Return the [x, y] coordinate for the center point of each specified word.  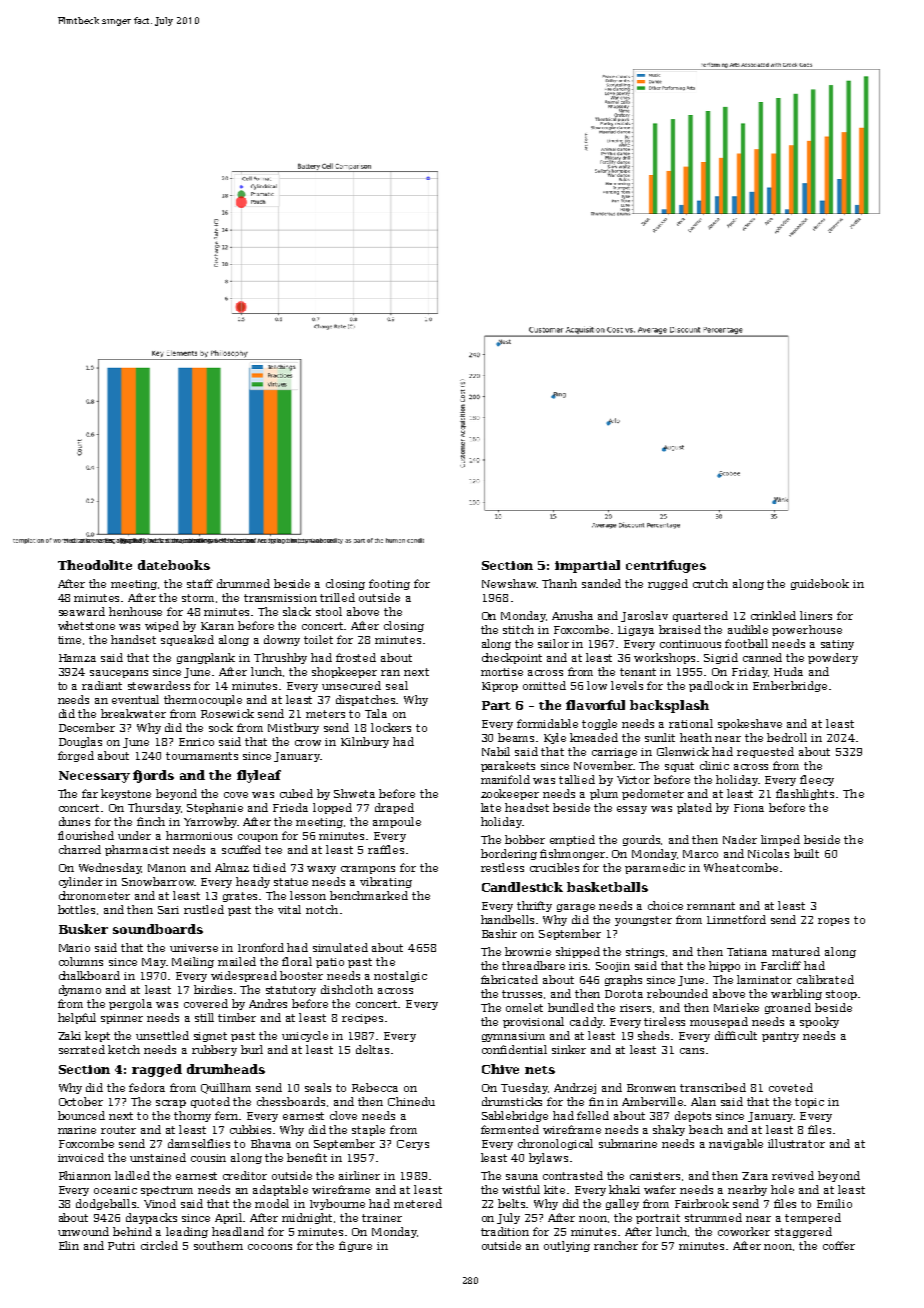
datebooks [174, 565]
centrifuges [666, 566]
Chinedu [411, 1101]
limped [780, 840]
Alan [703, 1101]
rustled [204, 909]
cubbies [250, 1129]
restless [502, 867]
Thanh [559, 583]
